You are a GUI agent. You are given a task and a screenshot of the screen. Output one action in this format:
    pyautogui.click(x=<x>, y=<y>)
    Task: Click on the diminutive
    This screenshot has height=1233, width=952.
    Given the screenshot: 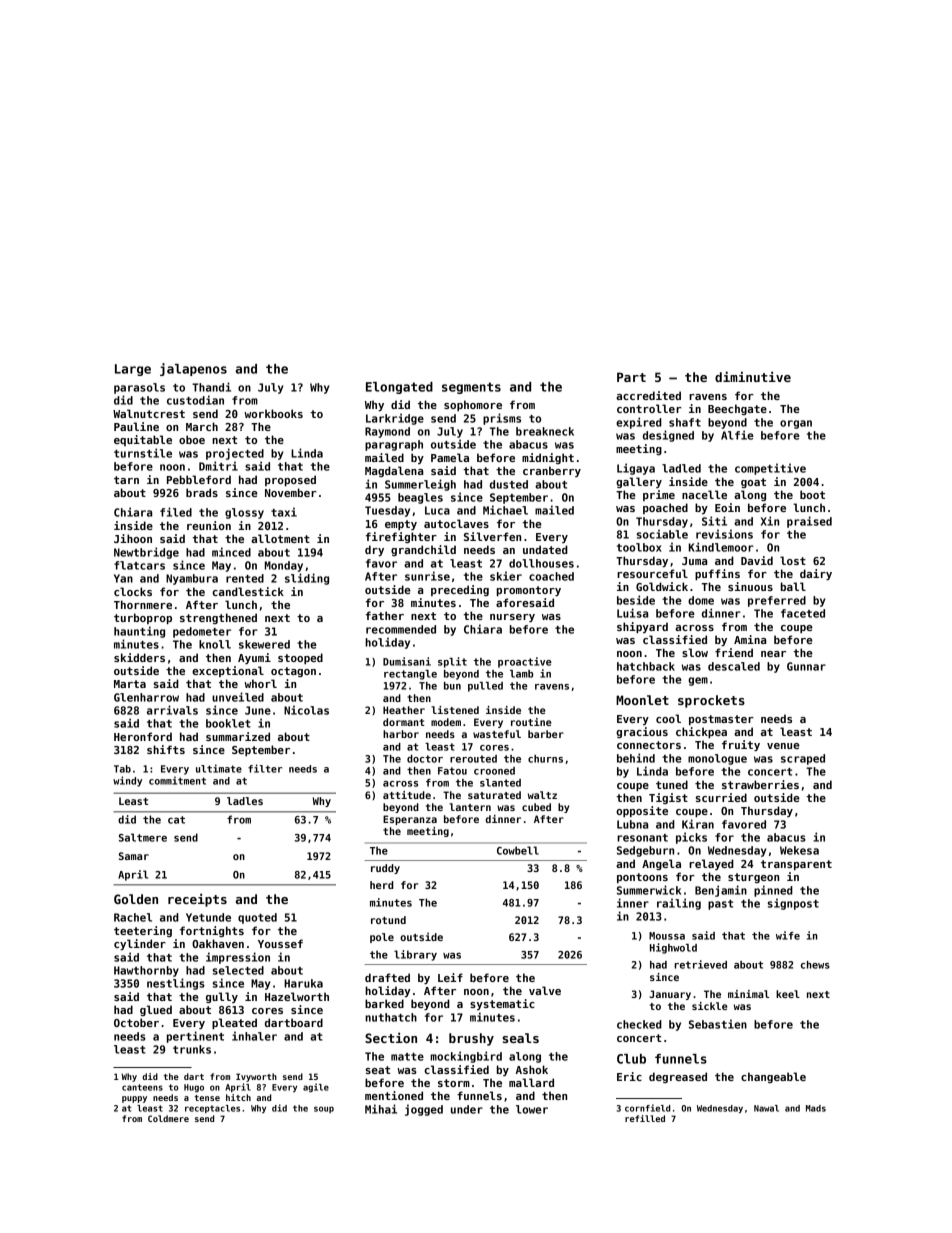 What is the action you would take?
    pyautogui.click(x=753, y=376)
